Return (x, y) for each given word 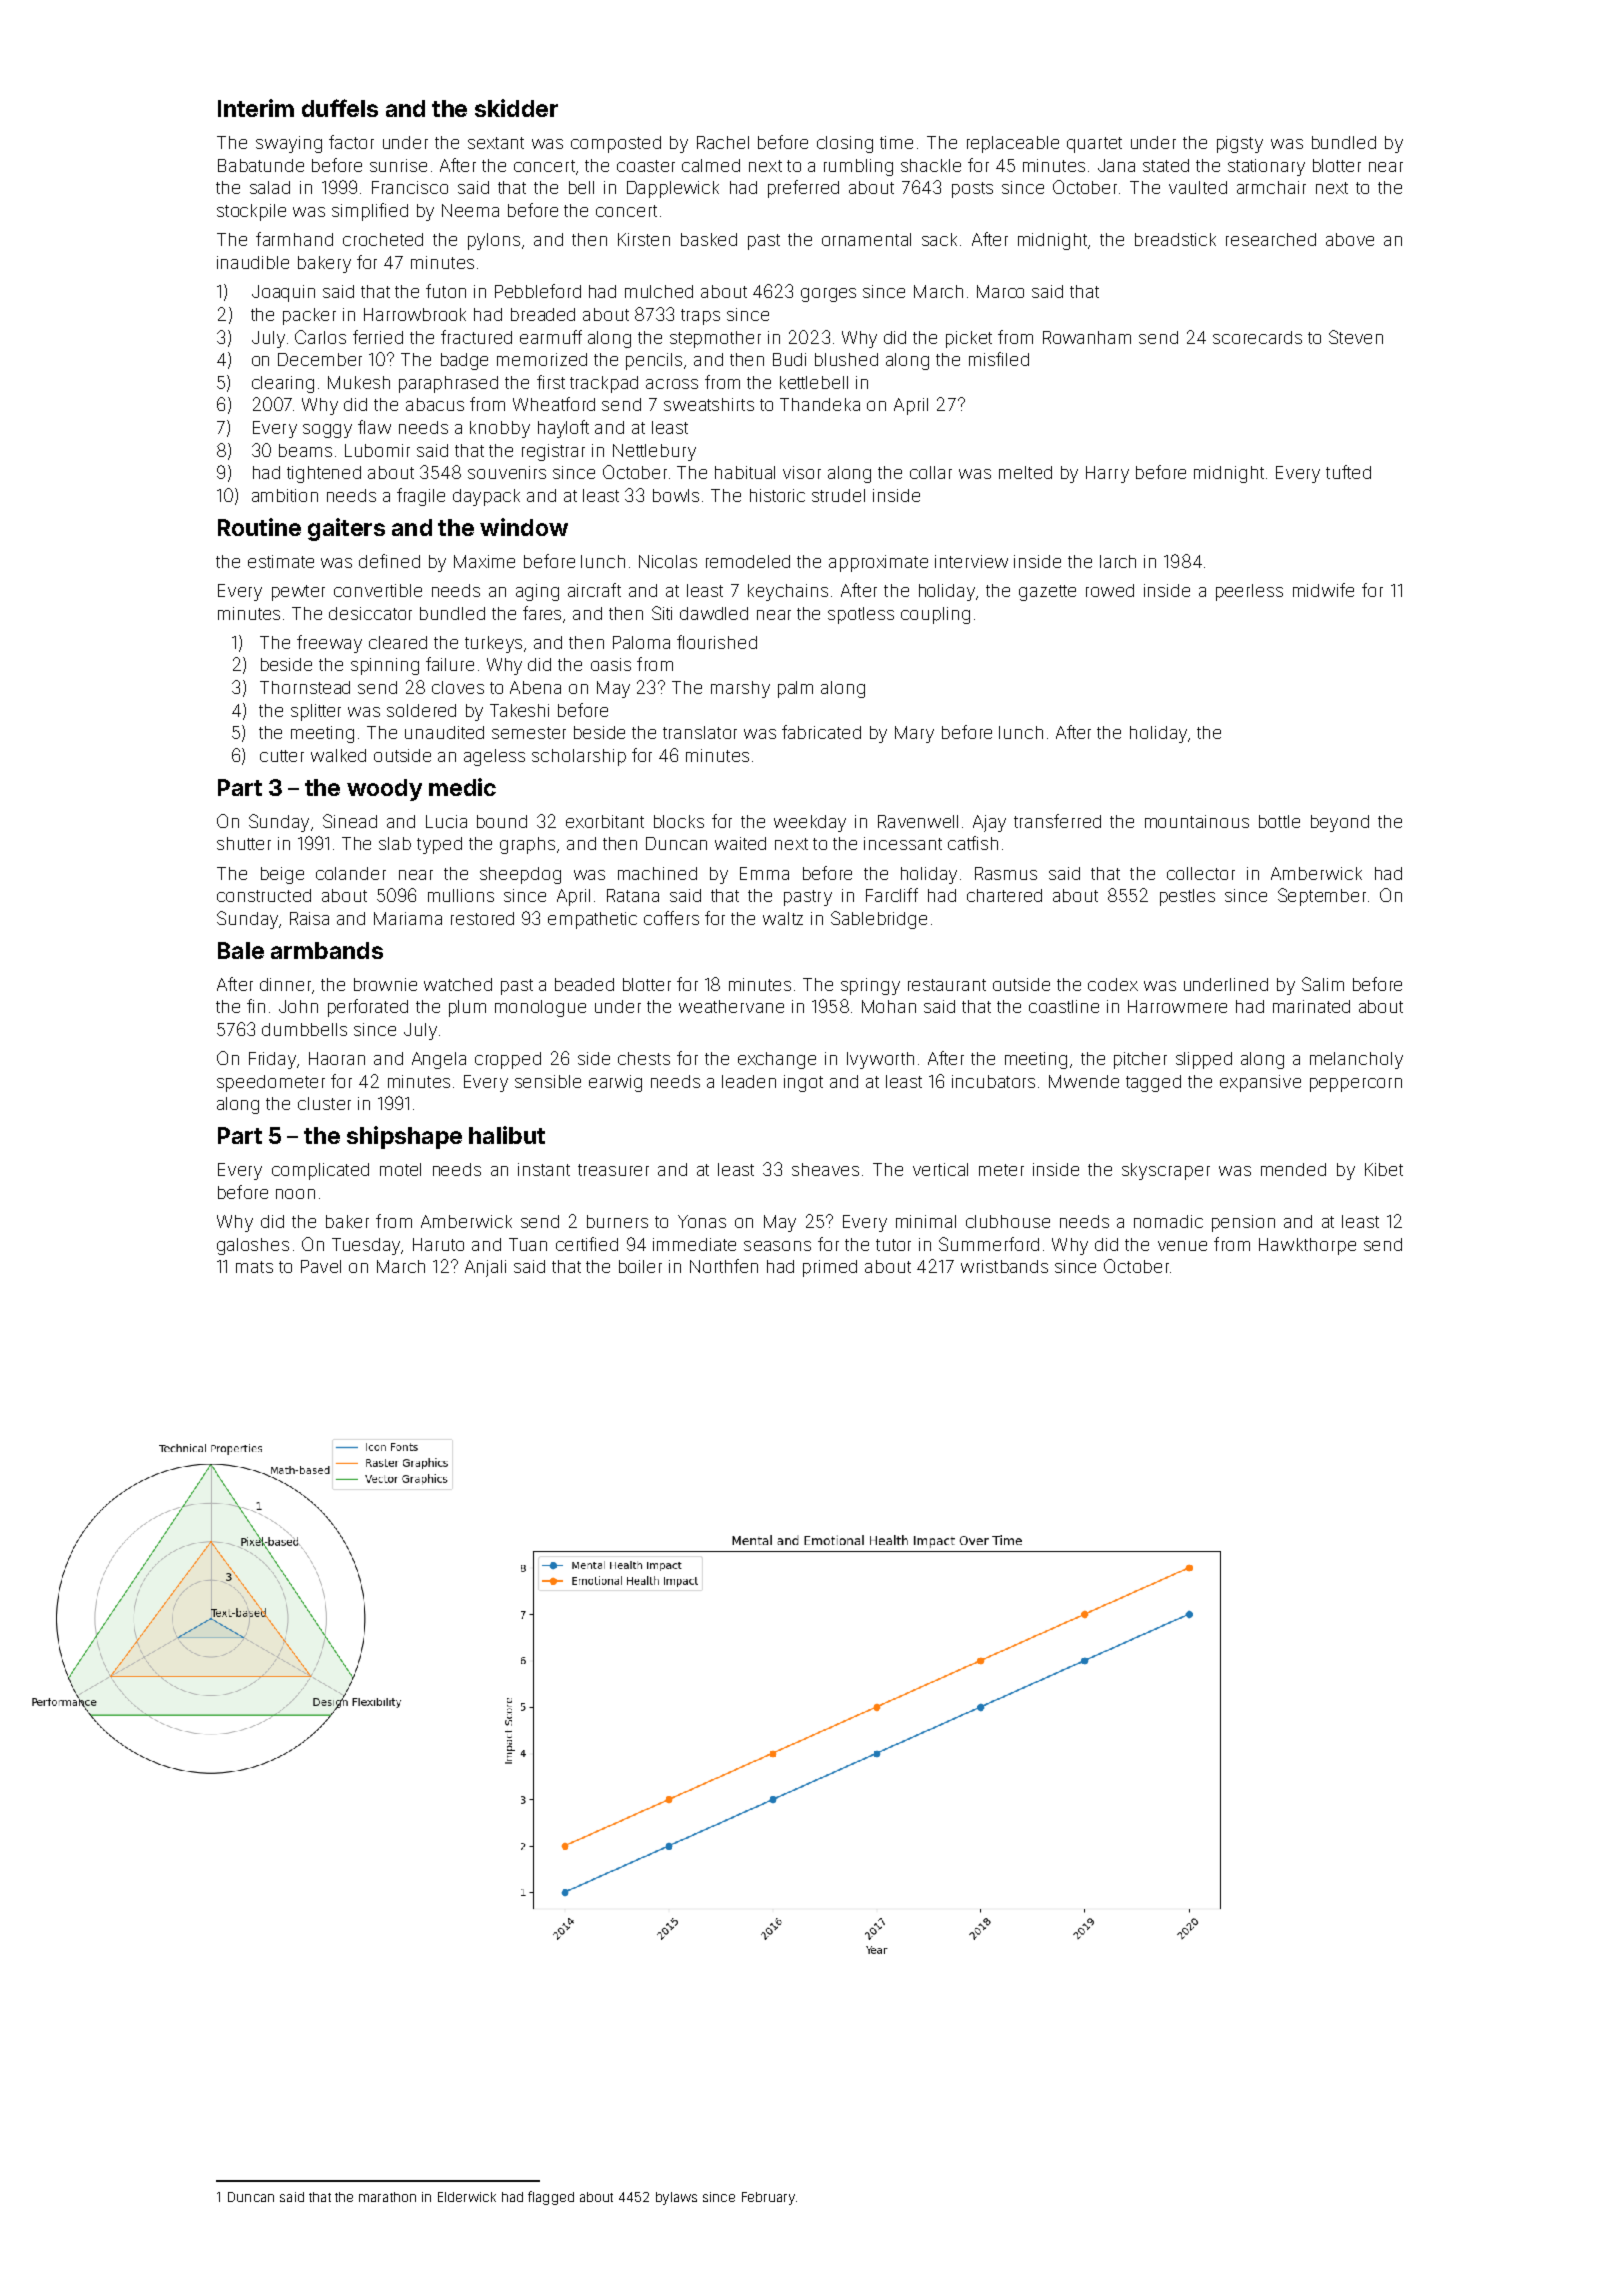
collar (931, 472)
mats (254, 1267)
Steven (1356, 337)
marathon (387, 2197)
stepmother (715, 339)
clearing (283, 384)
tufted (1348, 472)
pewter (298, 593)
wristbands (1004, 1266)
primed (830, 1268)
